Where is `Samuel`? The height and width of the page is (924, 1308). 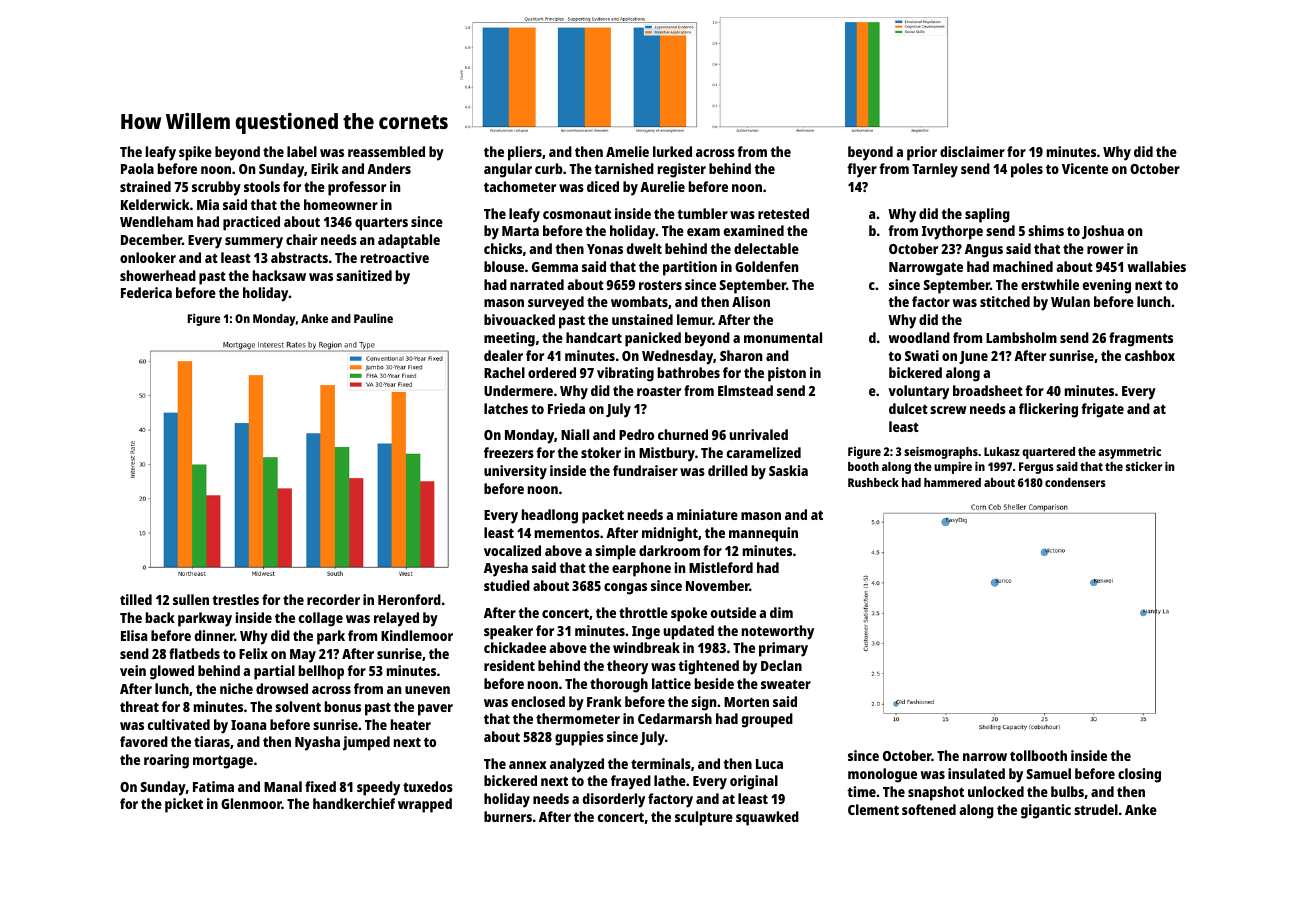
Samuel is located at coordinates (1048, 773).
